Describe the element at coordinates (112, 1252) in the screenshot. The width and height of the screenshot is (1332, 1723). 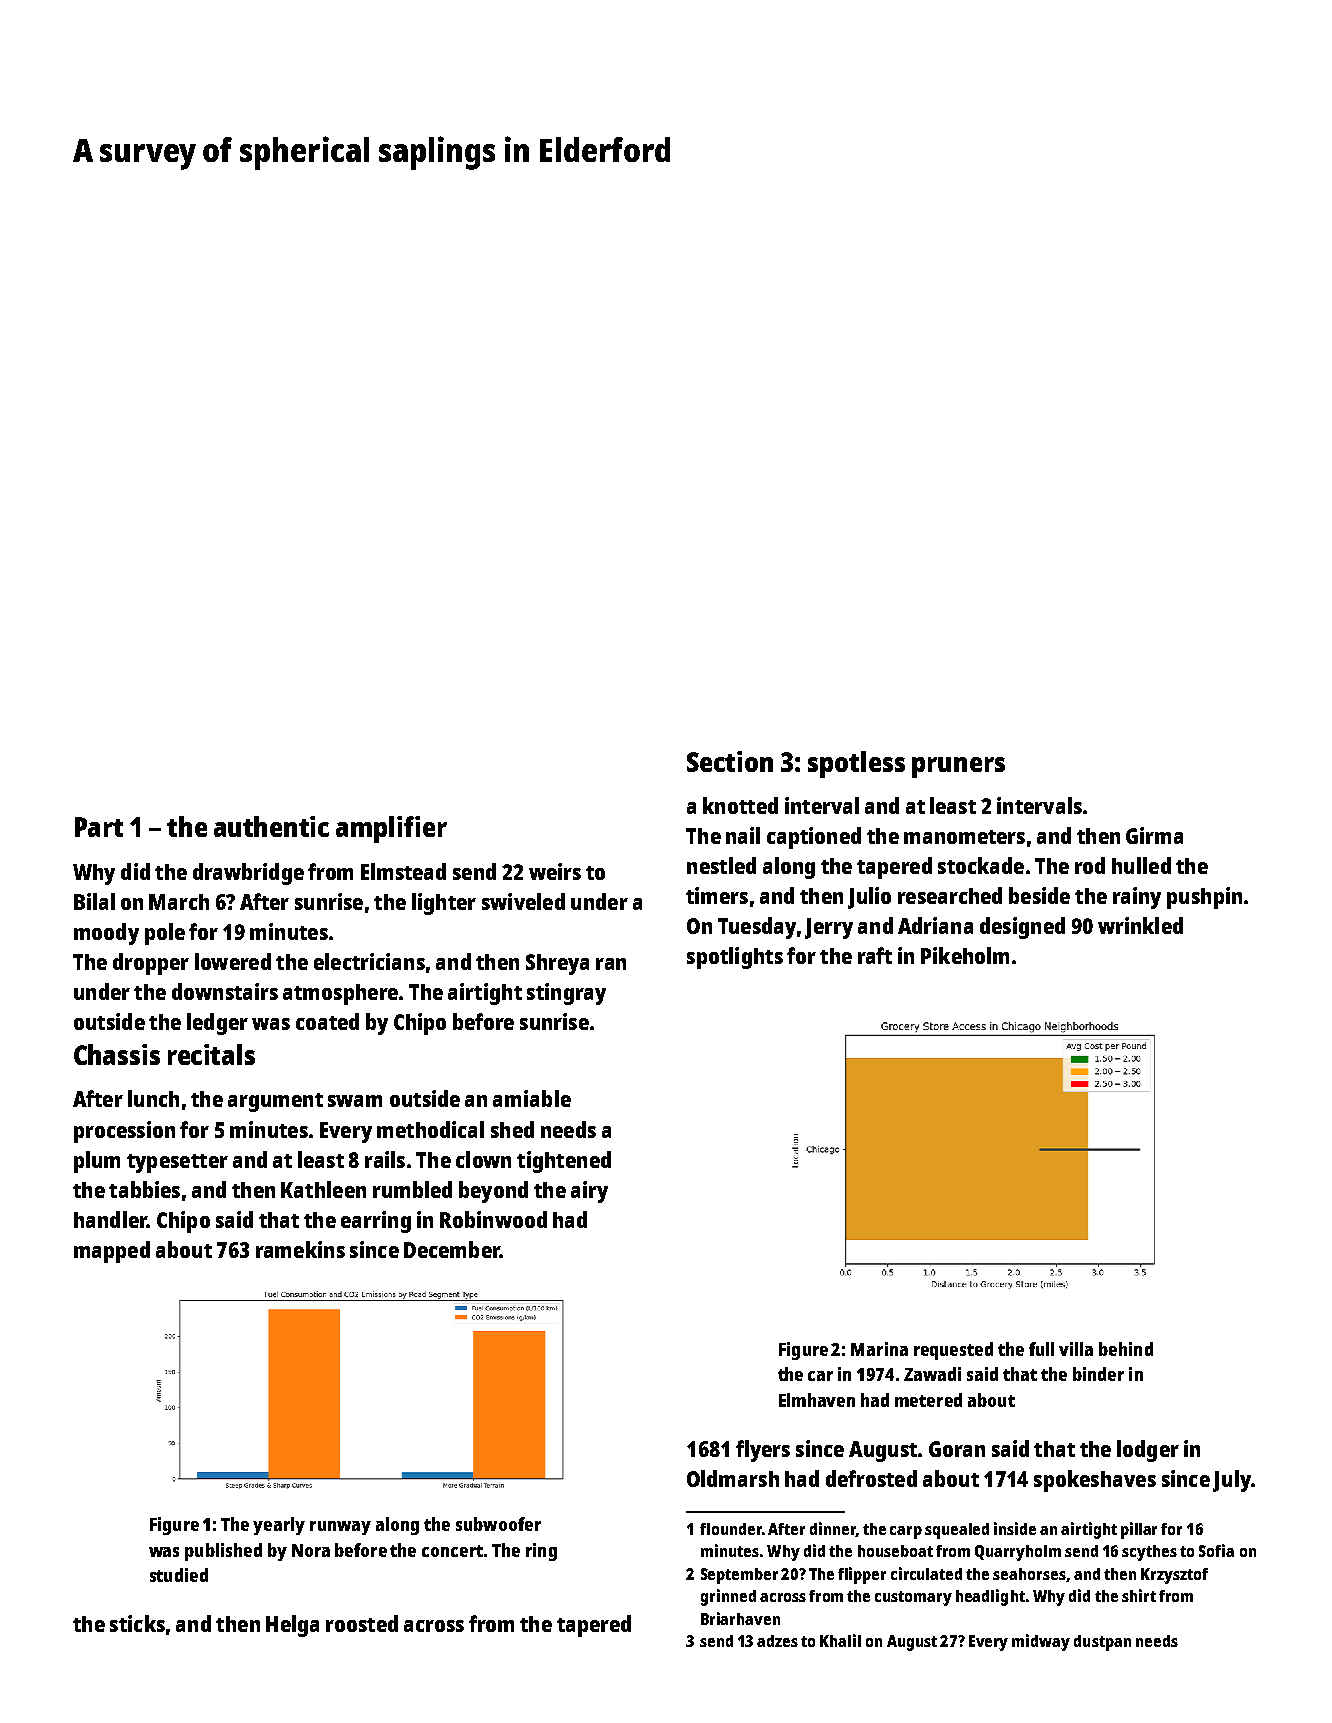
I see `mapped` at that location.
